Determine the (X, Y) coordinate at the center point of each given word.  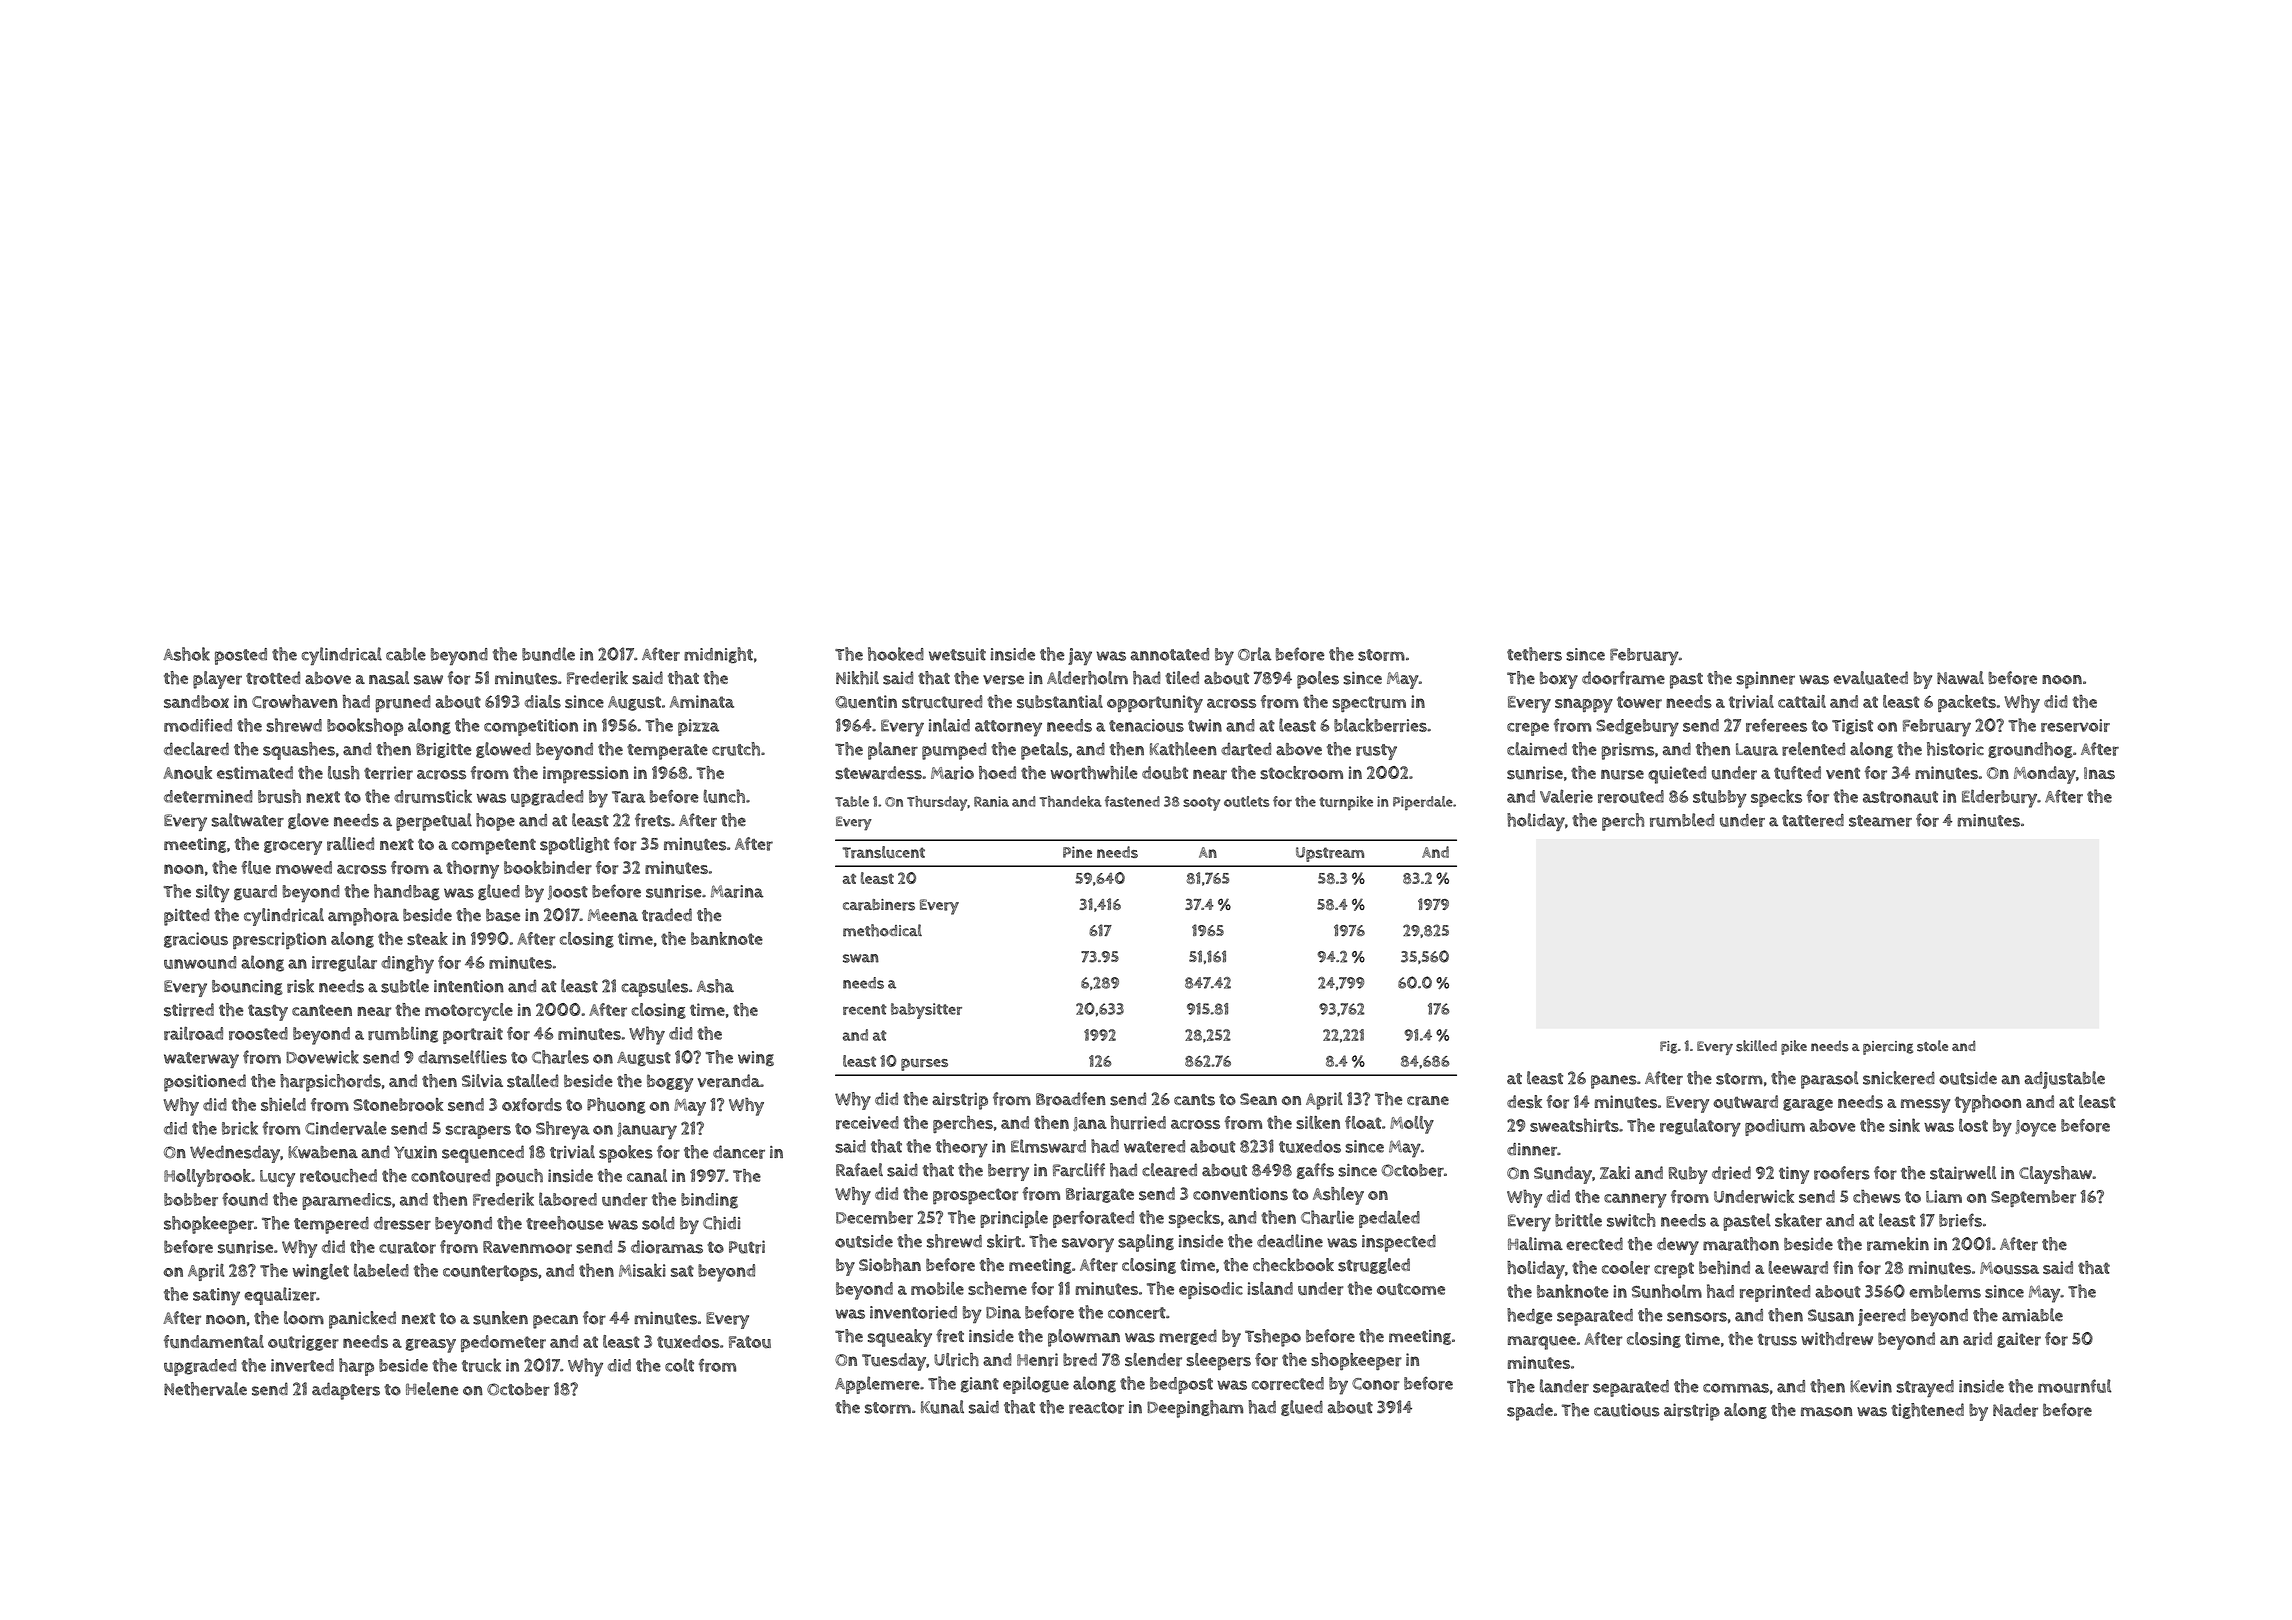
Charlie (1327, 1217)
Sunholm (1667, 1291)
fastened (1132, 801)
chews (1877, 1196)
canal (647, 1175)
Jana (1090, 1124)
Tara (628, 797)
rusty (1376, 752)
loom (304, 1318)
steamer (1880, 821)
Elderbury (1999, 798)
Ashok (186, 654)
